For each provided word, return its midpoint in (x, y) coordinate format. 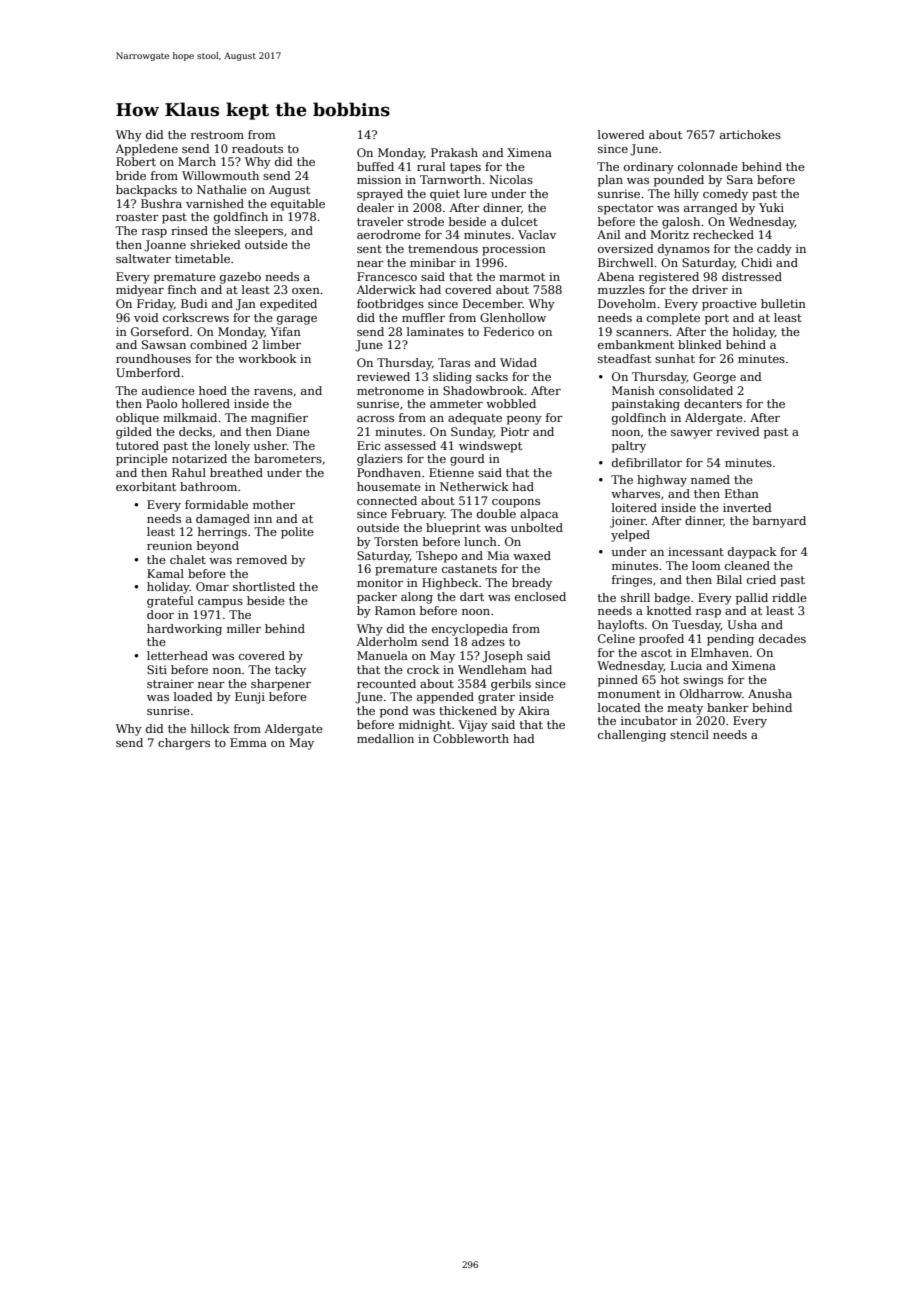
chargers (184, 744)
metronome (390, 391)
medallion (385, 738)
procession (514, 250)
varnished (215, 203)
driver (710, 289)
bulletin (783, 303)
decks (195, 431)
